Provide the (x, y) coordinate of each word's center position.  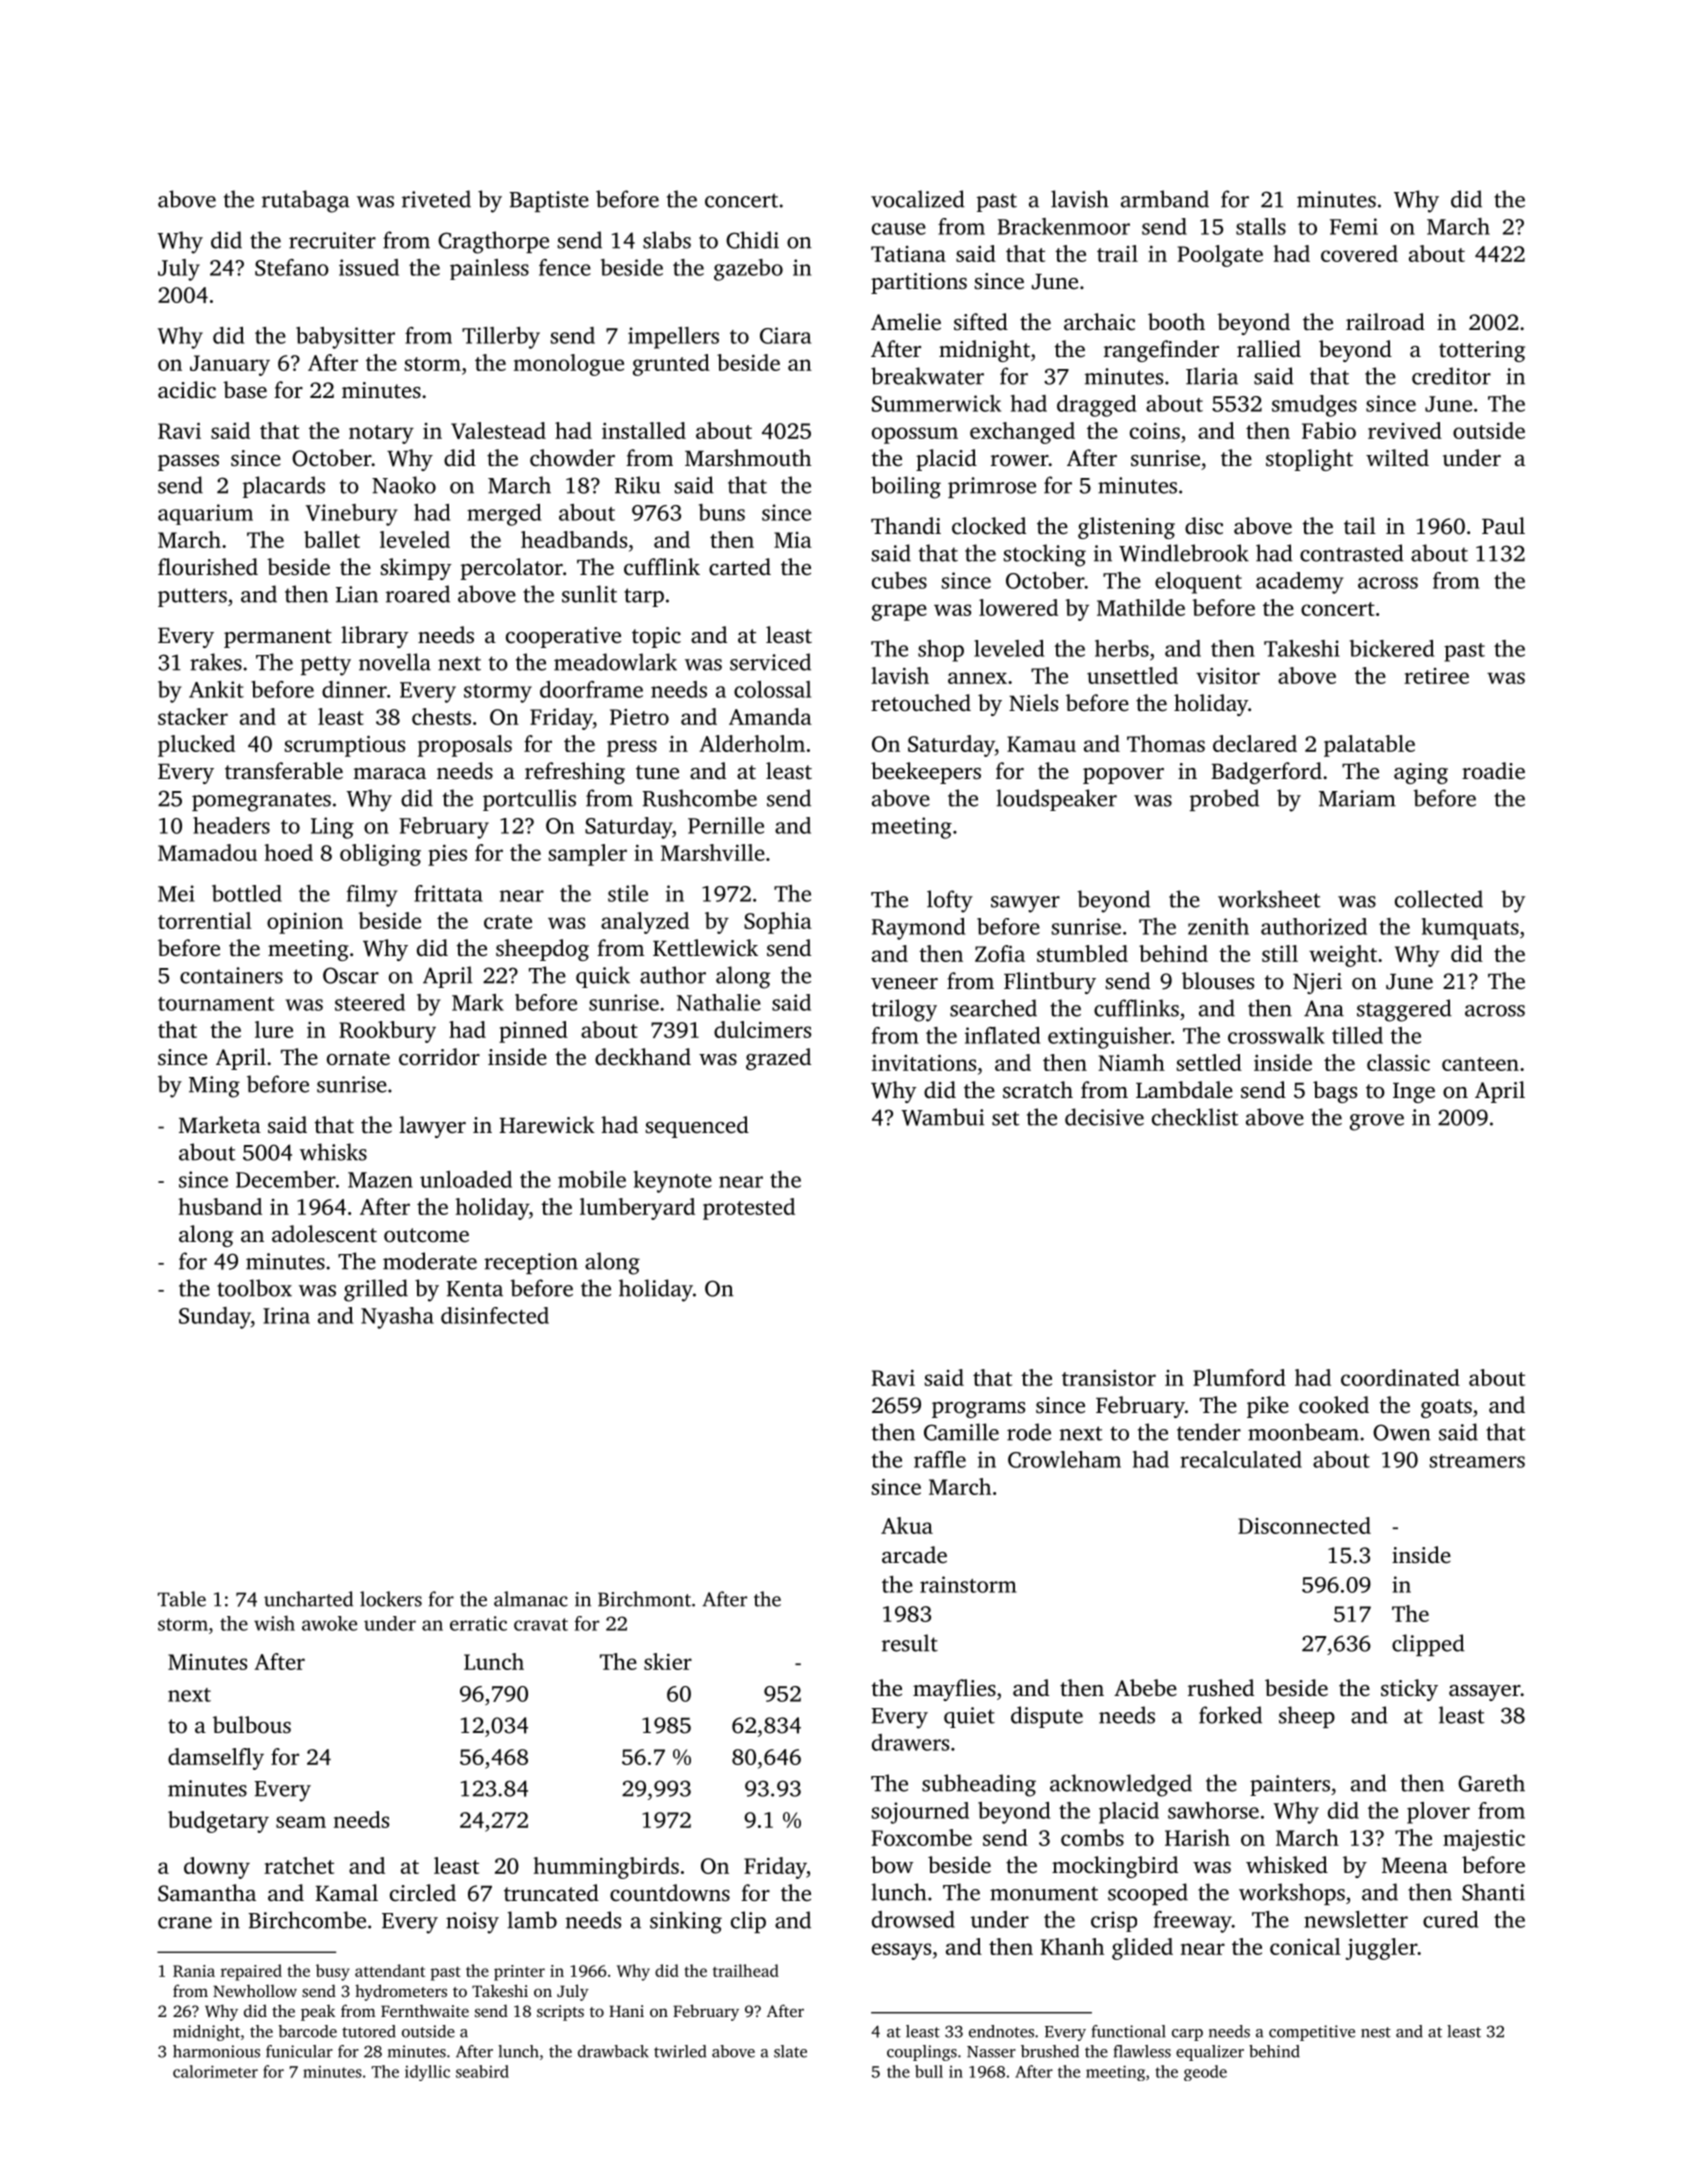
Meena (1415, 1866)
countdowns (670, 1893)
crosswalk (1276, 1035)
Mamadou (207, 852)
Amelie (906, 322)
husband (220, 1206)
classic (1398, 1062)
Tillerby (501, 338)
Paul (1503, 525)
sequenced (697, 1127)
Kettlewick (705, 948)
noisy (472, 1923)
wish (274, 1623)
